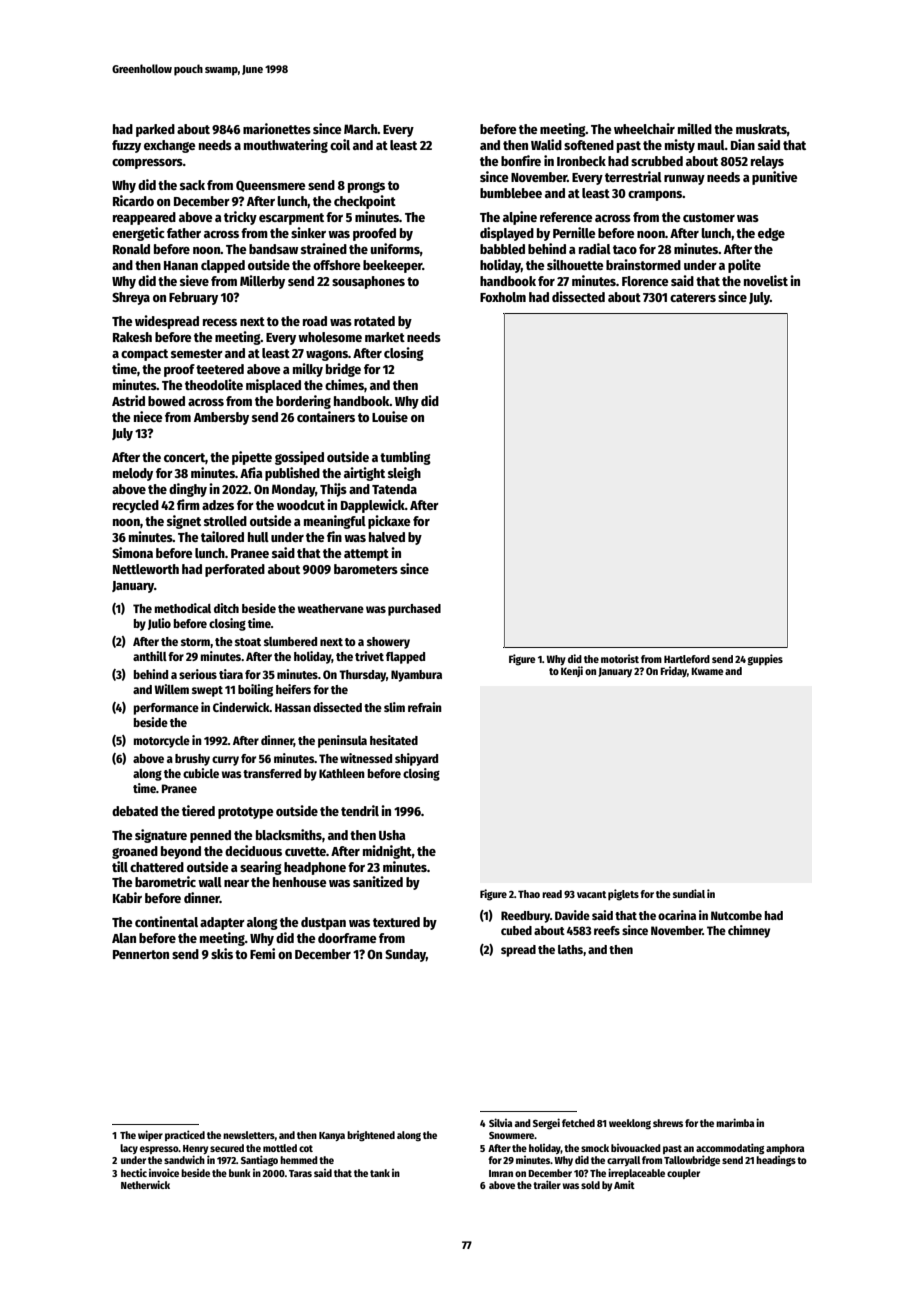  What do you see at coordinates (749, 931) in the screenshot?
I see `chimney` at bounding box center [749, 931].
